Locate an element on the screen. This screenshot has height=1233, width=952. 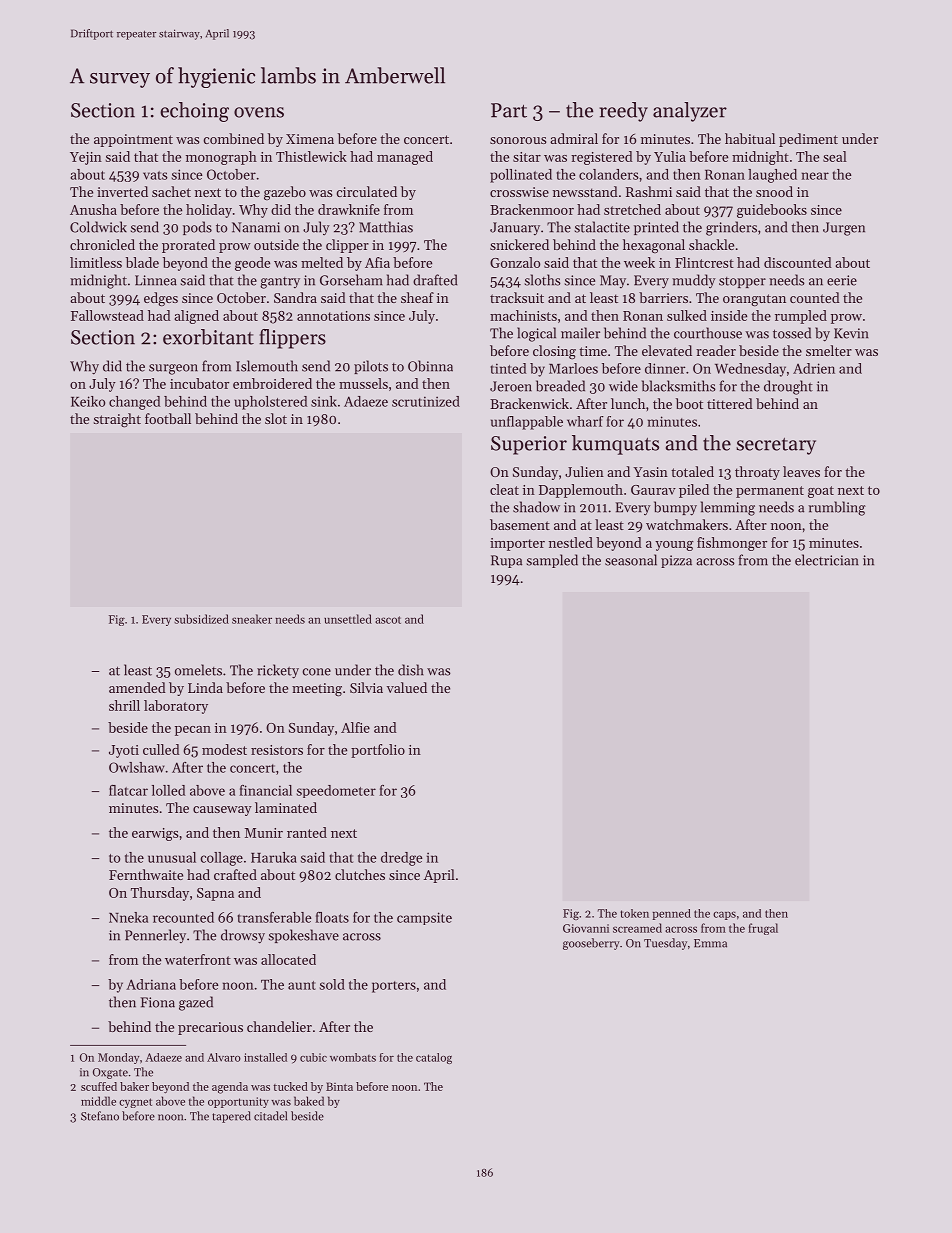
analyzer is located at coordinates (690, 112).
